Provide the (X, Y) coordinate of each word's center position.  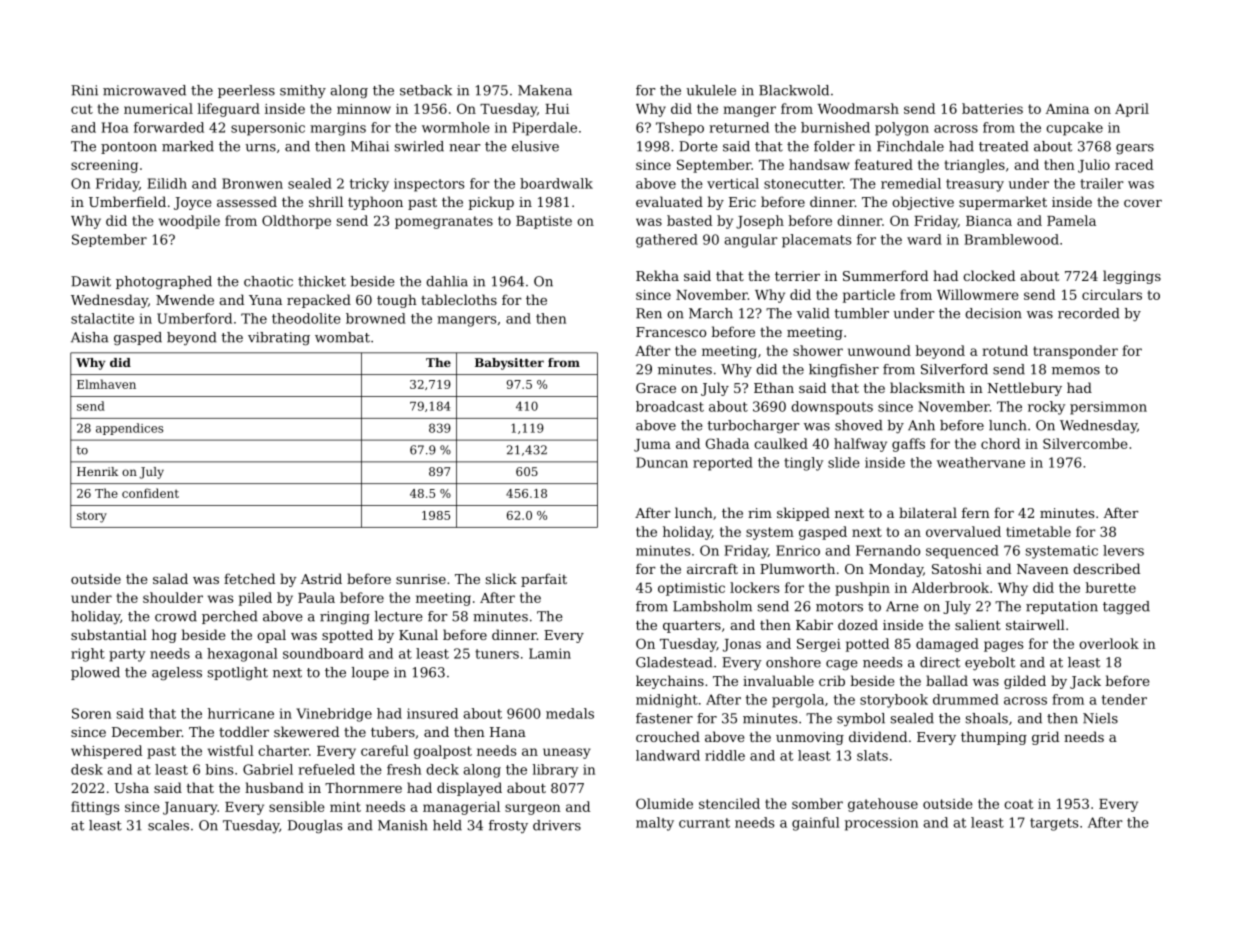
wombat (342, 337)
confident (150, 493)
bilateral (928, 512)
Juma (652, 445)
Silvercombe (1085, 443)
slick (501, 578)
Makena (545, 90)
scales (168, 825)
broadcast (670, 406)
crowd (176, 616)
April (1132, 110)
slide (844, 462)
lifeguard (228, 110)
